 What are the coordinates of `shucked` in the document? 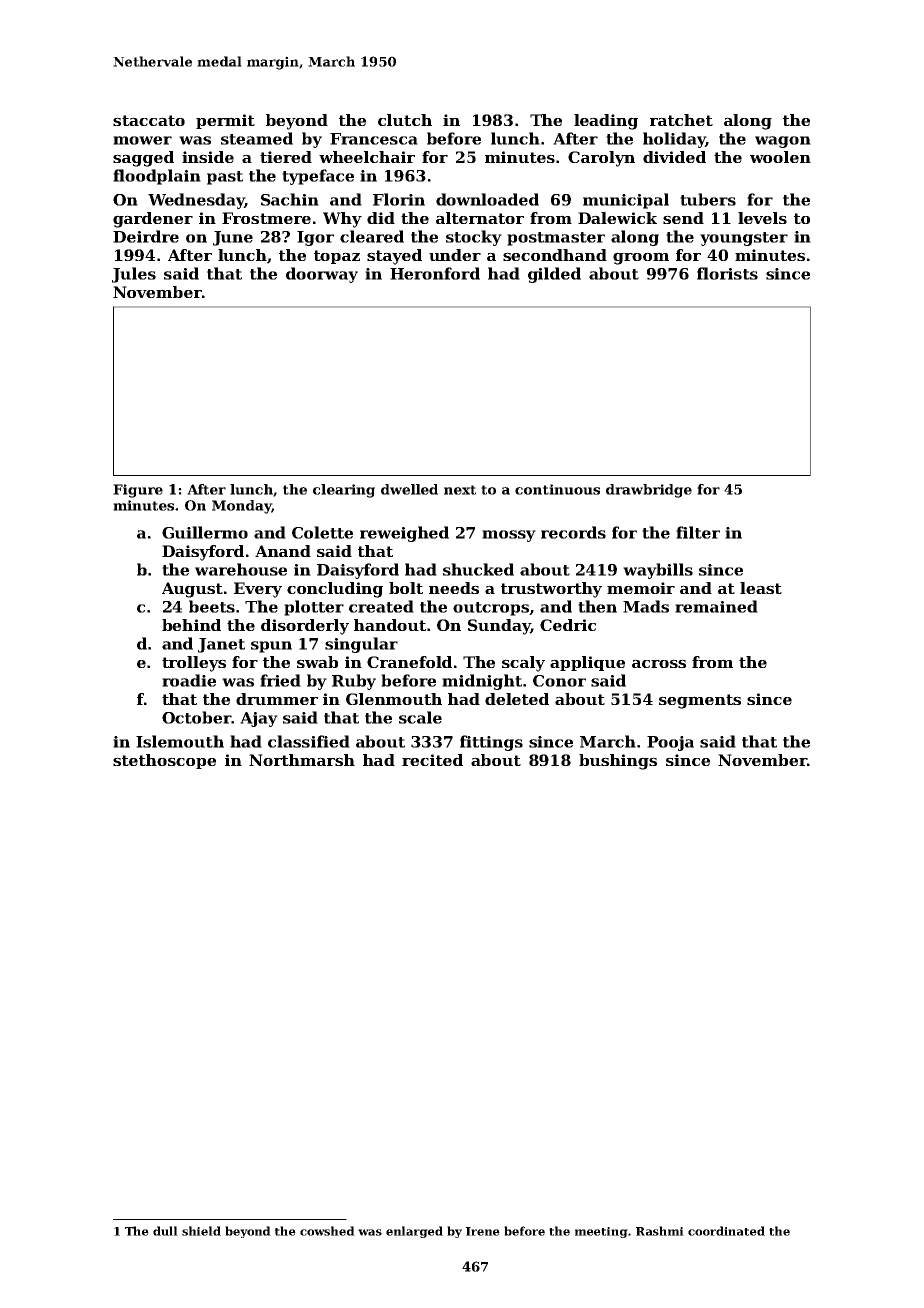 It's located at (478, 569).
